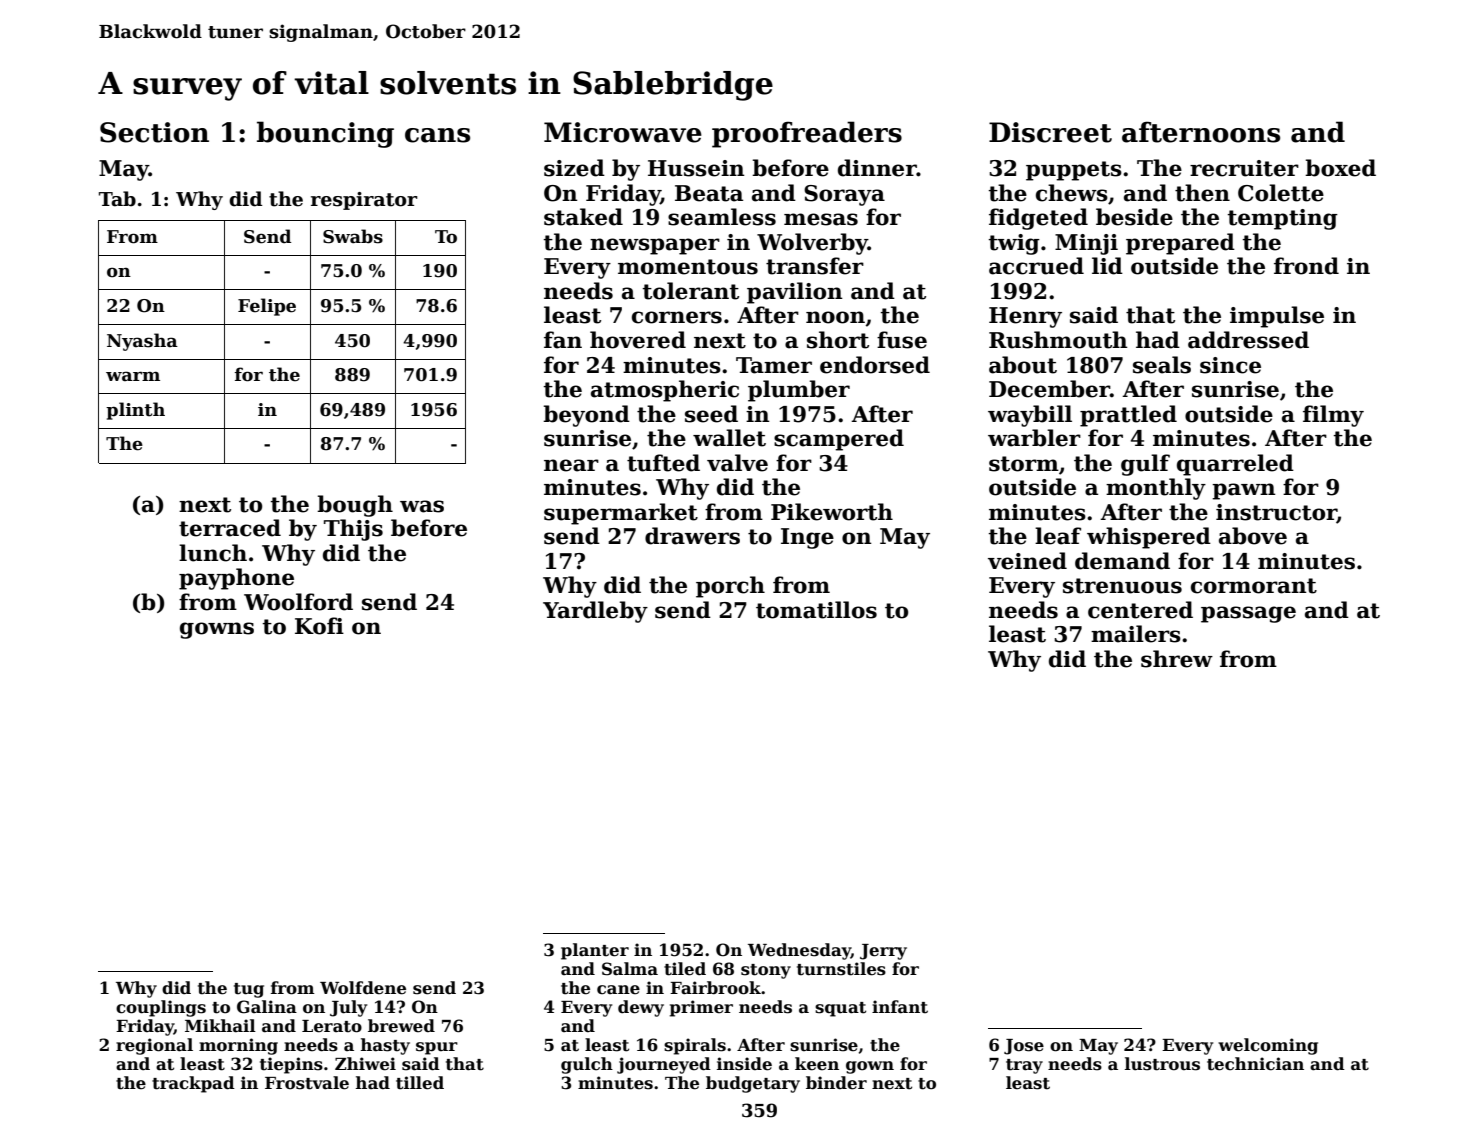 The width and height of the screenshot is (1482, 1145). What do you see at coordinates (267, 307) in the screenshot?
I see `Felipe` at bounding box center [267, 307].
